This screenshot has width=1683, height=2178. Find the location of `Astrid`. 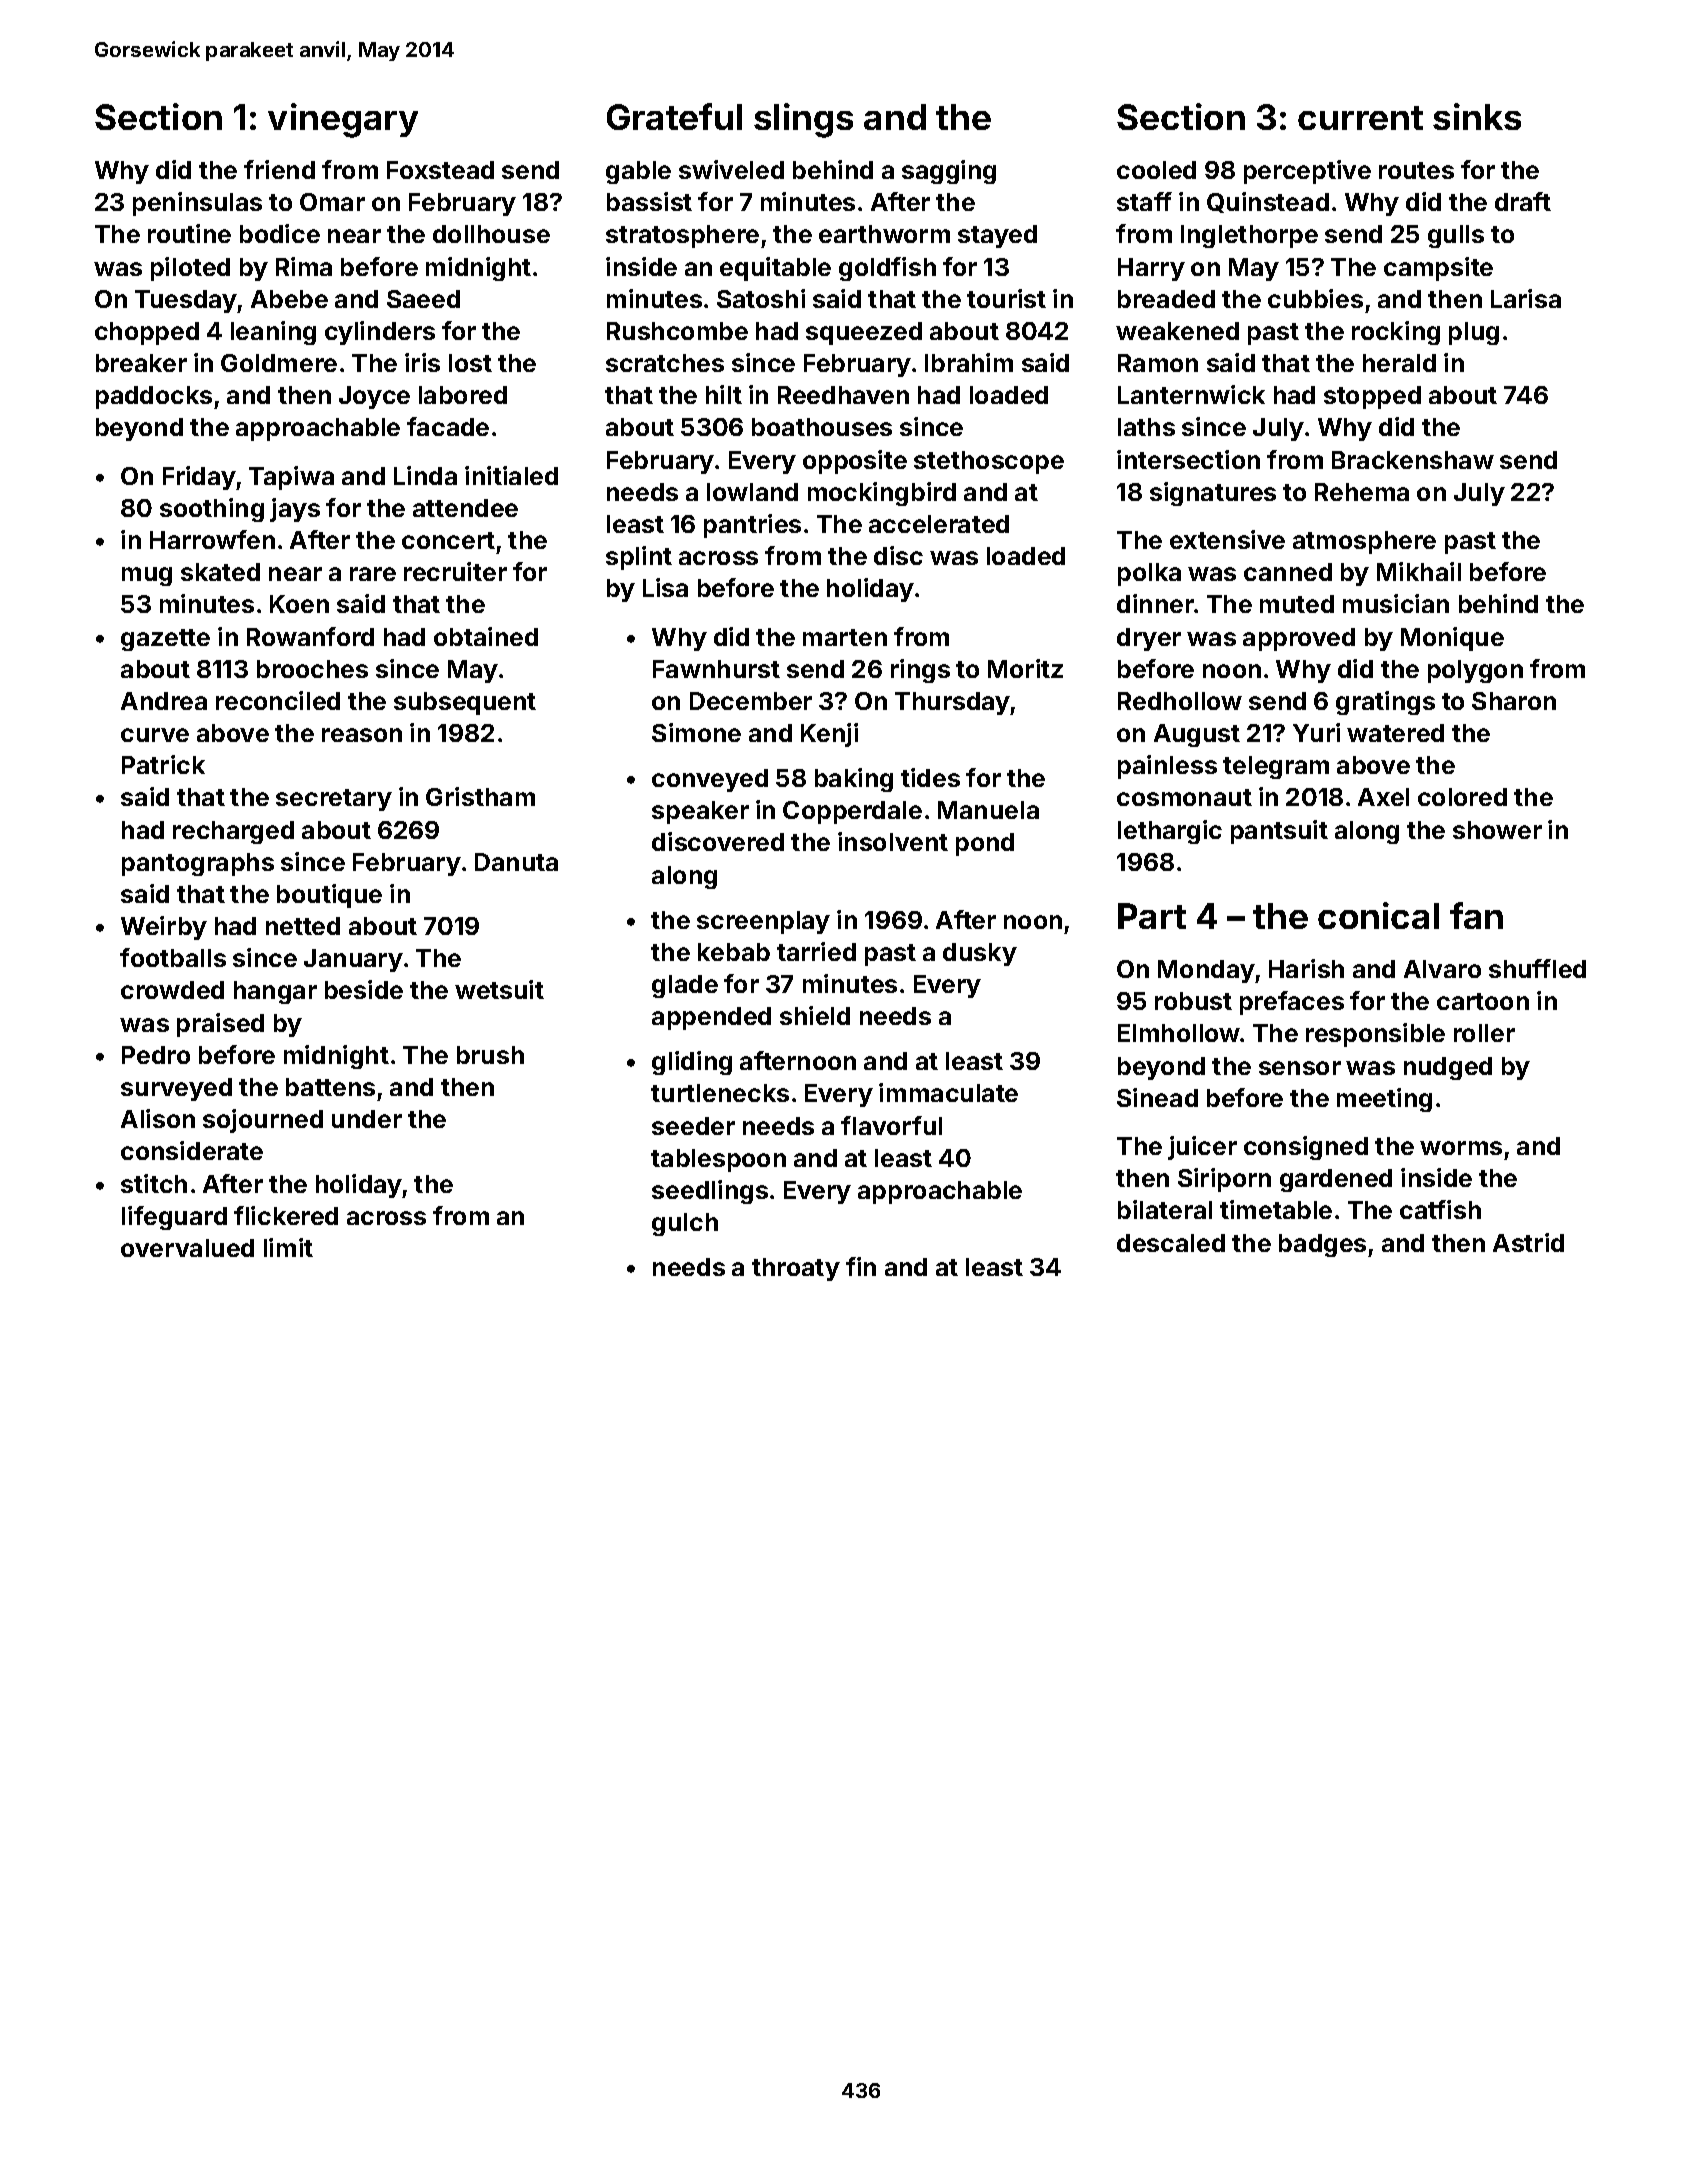

Astrid is located at coordinates (1528, 1242).
